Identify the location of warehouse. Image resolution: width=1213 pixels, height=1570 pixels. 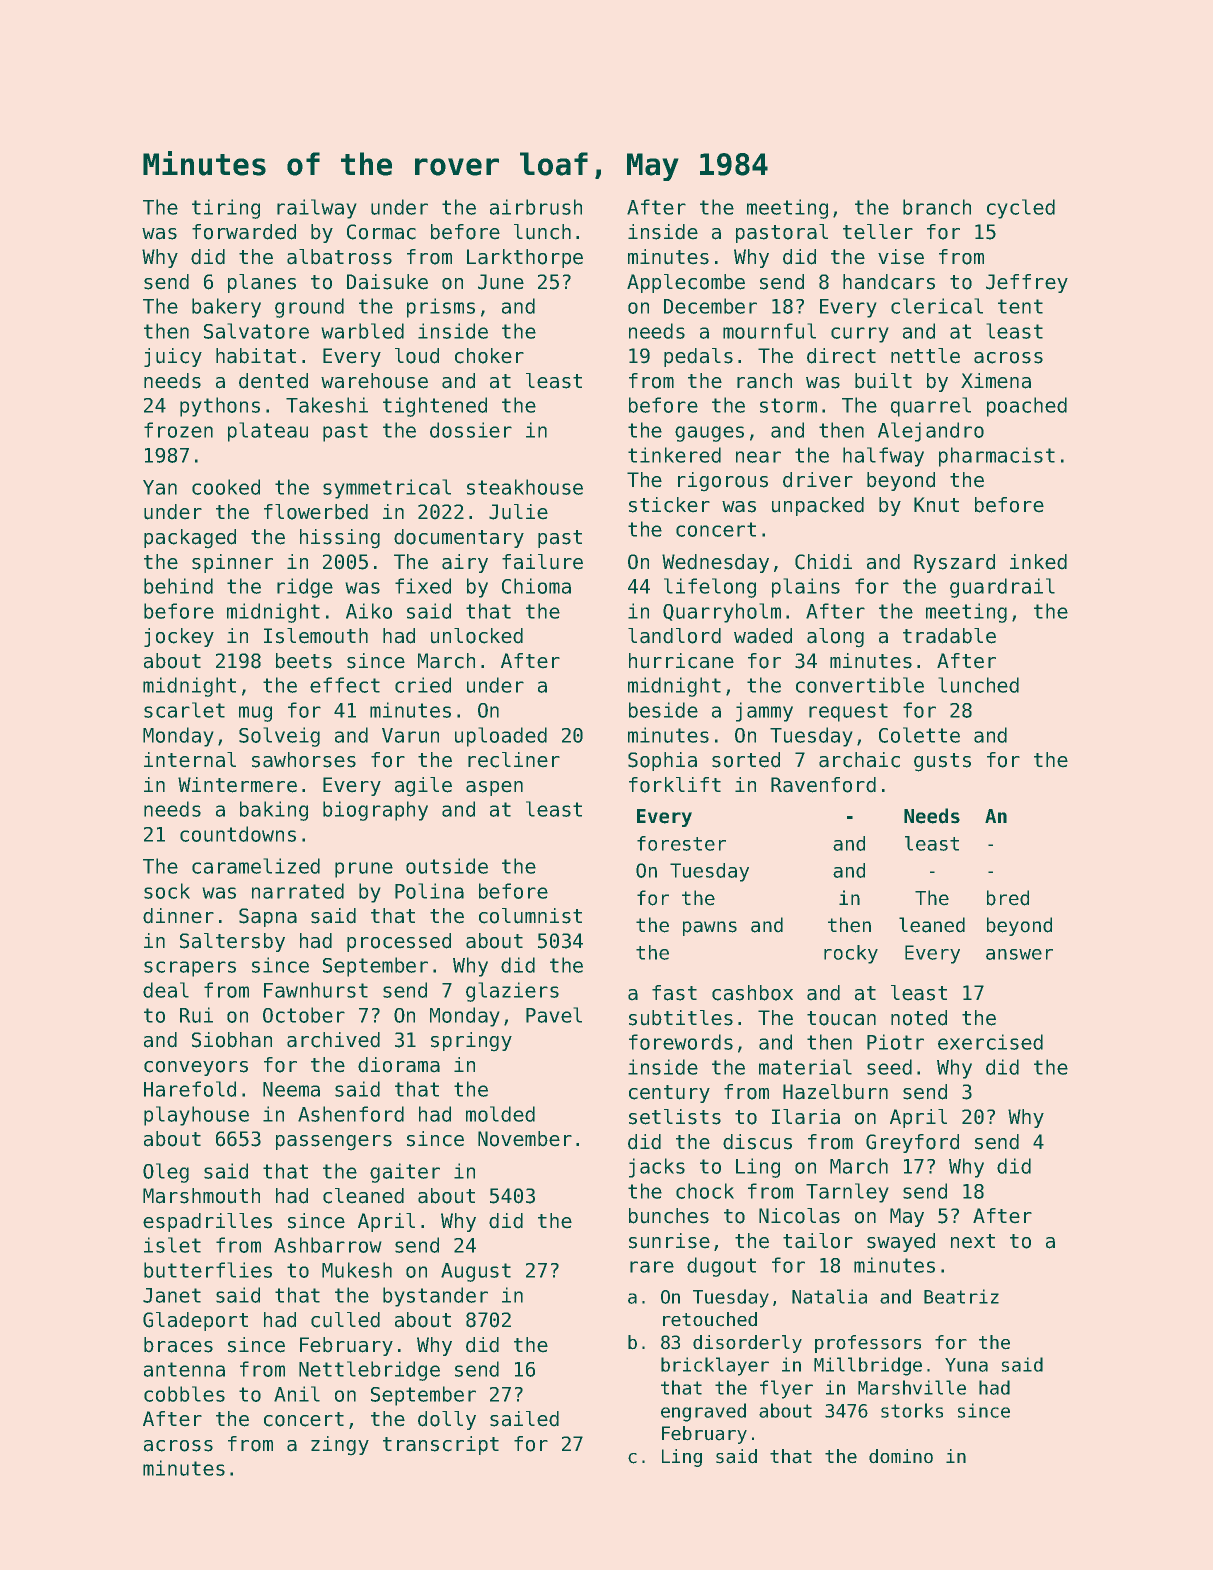
(374, 381).
